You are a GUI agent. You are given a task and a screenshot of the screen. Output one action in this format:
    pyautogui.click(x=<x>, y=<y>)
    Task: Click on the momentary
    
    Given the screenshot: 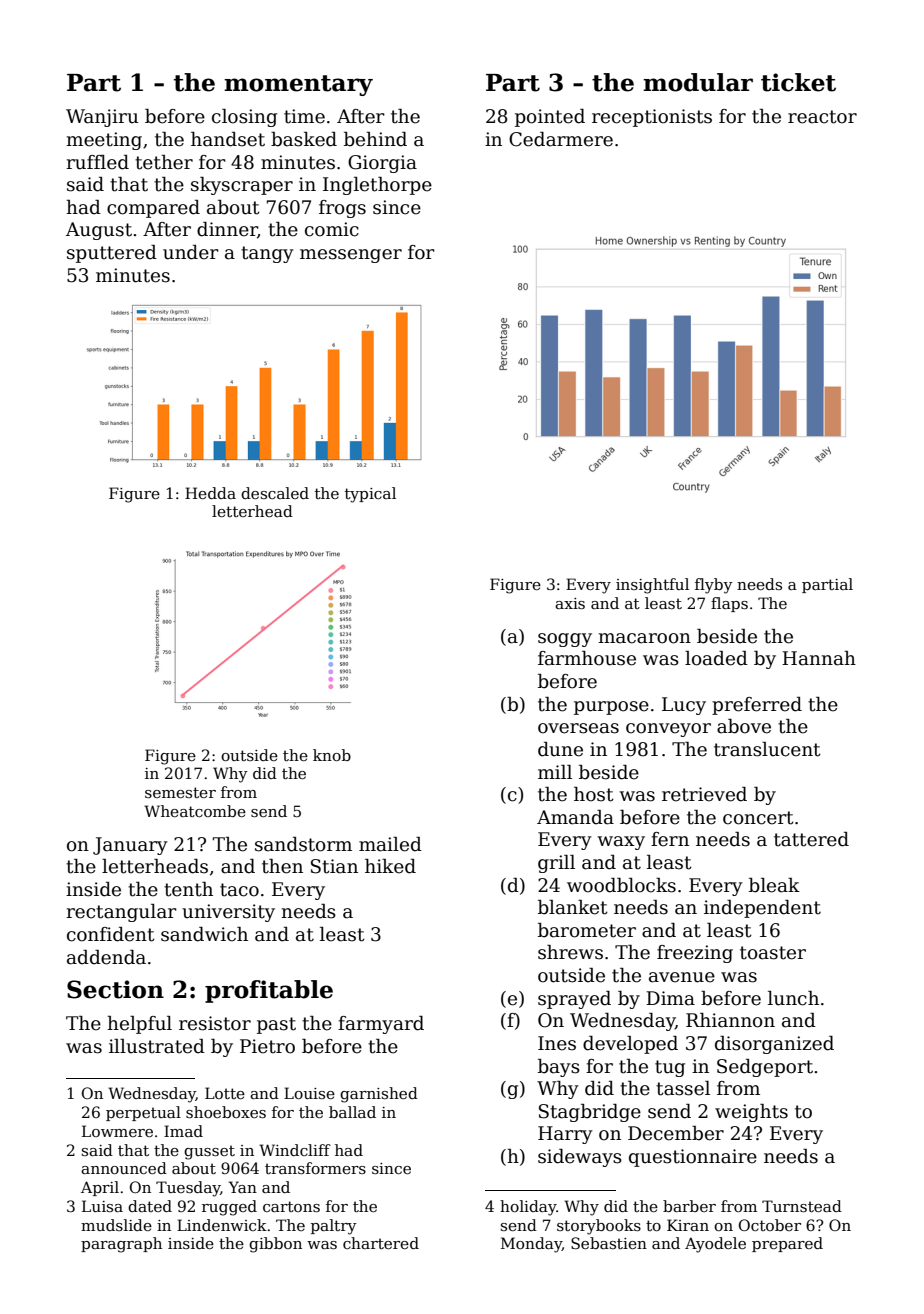 What is the action you would take?
    pyautogui.click(x=298, y=85)
